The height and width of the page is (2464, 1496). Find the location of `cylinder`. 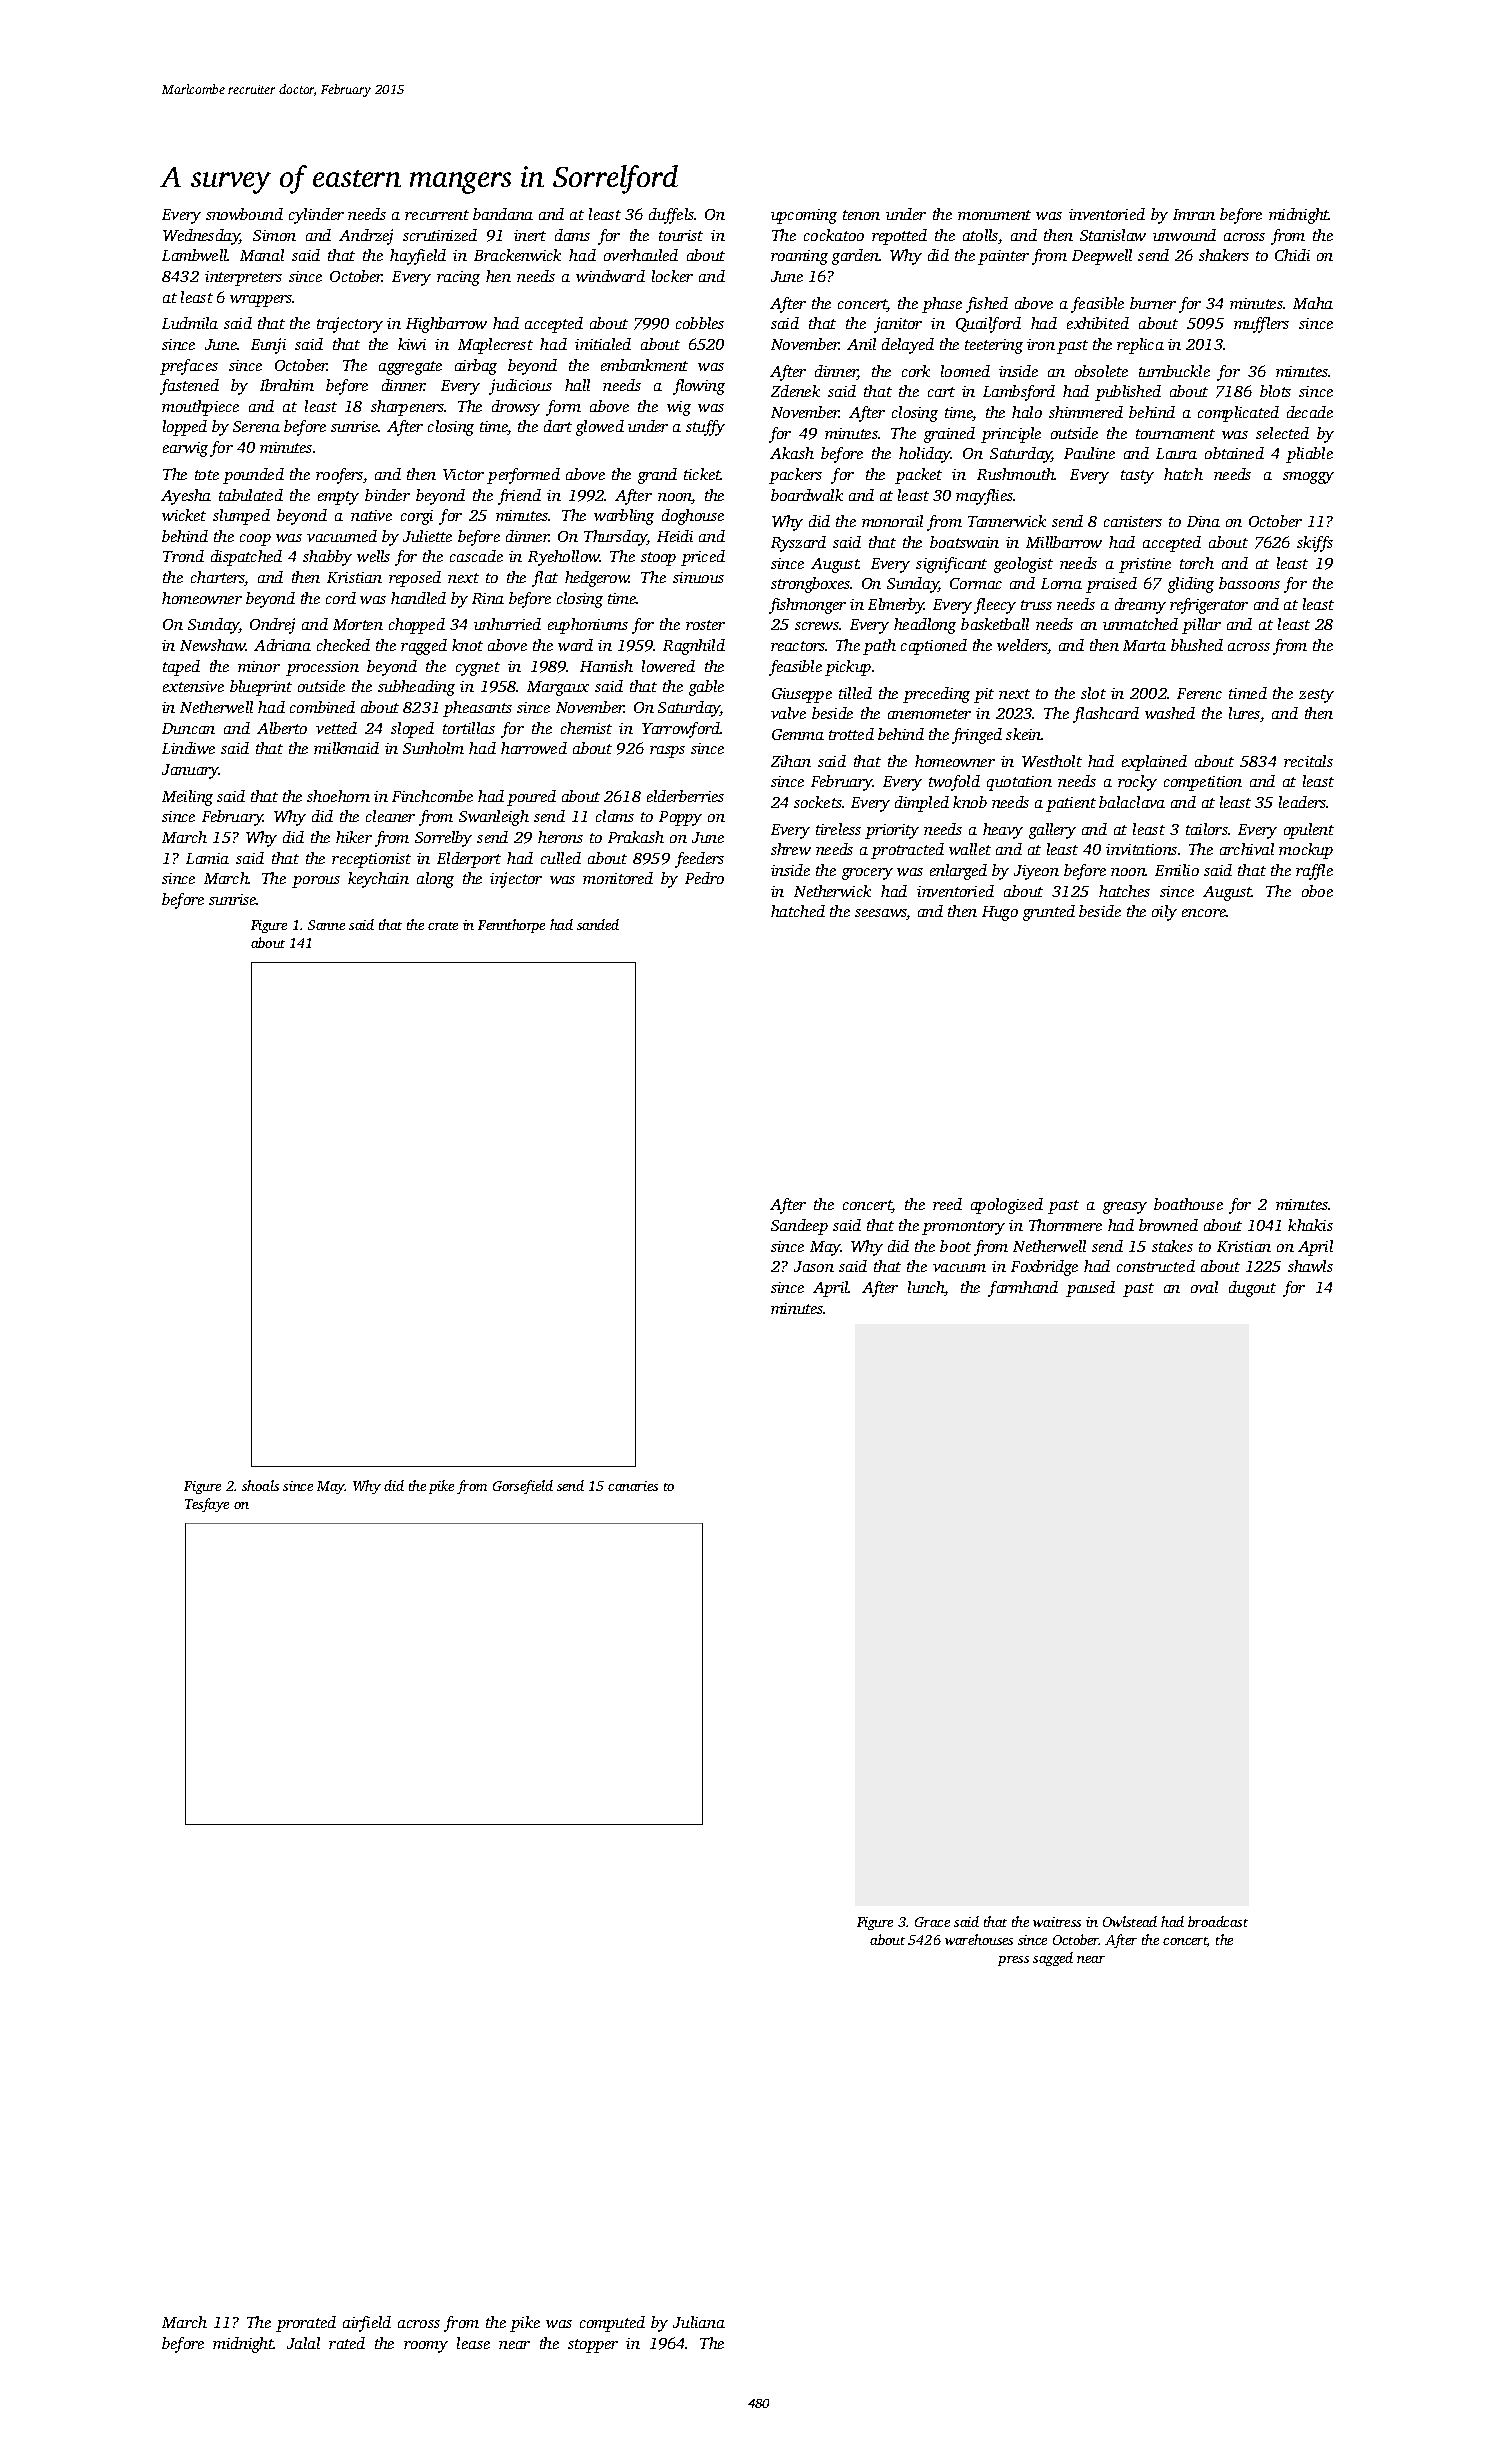

cylinder is located at coordinates (316, 216).
